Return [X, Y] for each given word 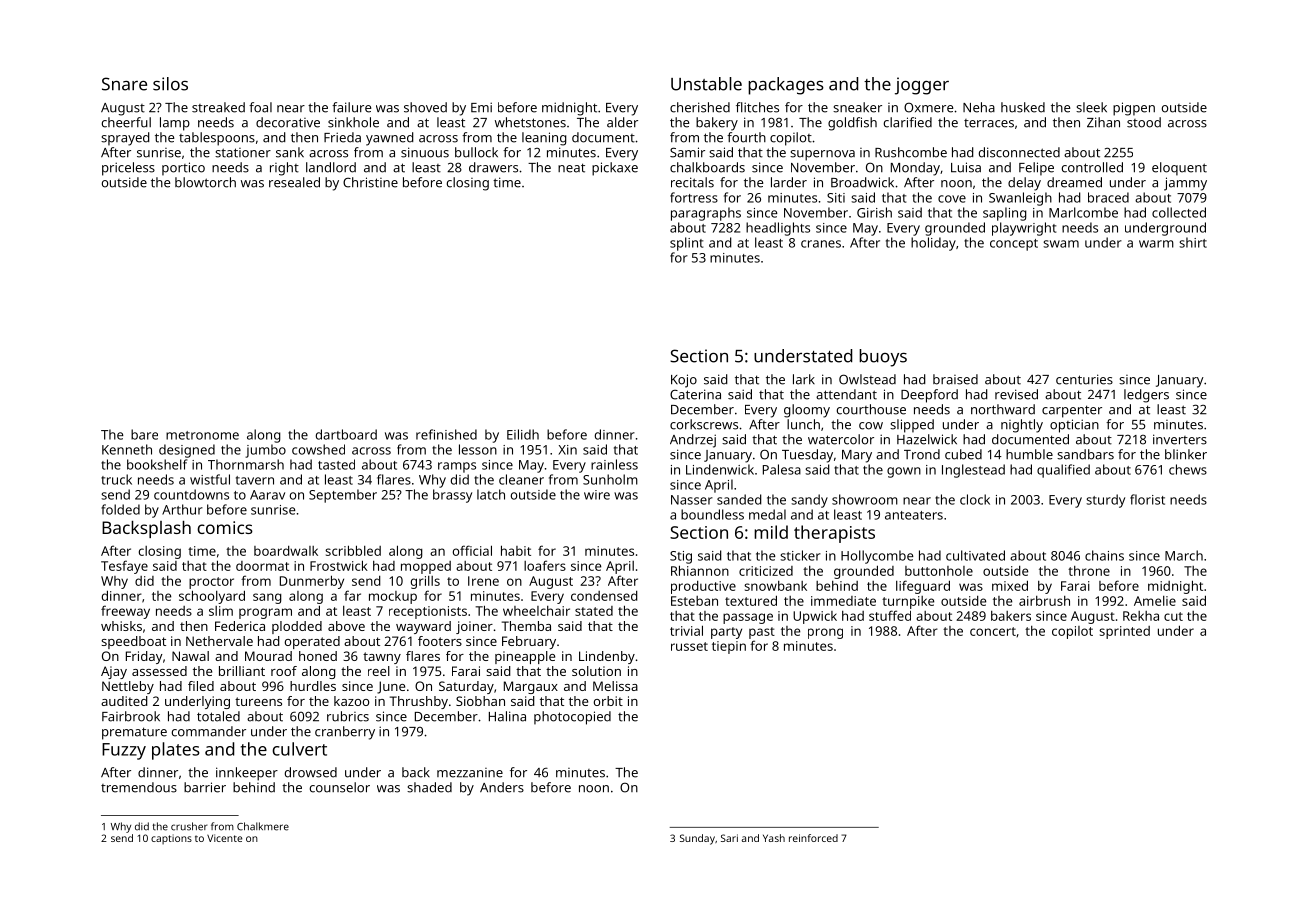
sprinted [1124, 632]
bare [144, 434]
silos [170, 84]
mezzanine [470, 773]
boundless [712, 514]
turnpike [908, 602]
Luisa [966, 167]
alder [622, 122]
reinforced [813, 838]
